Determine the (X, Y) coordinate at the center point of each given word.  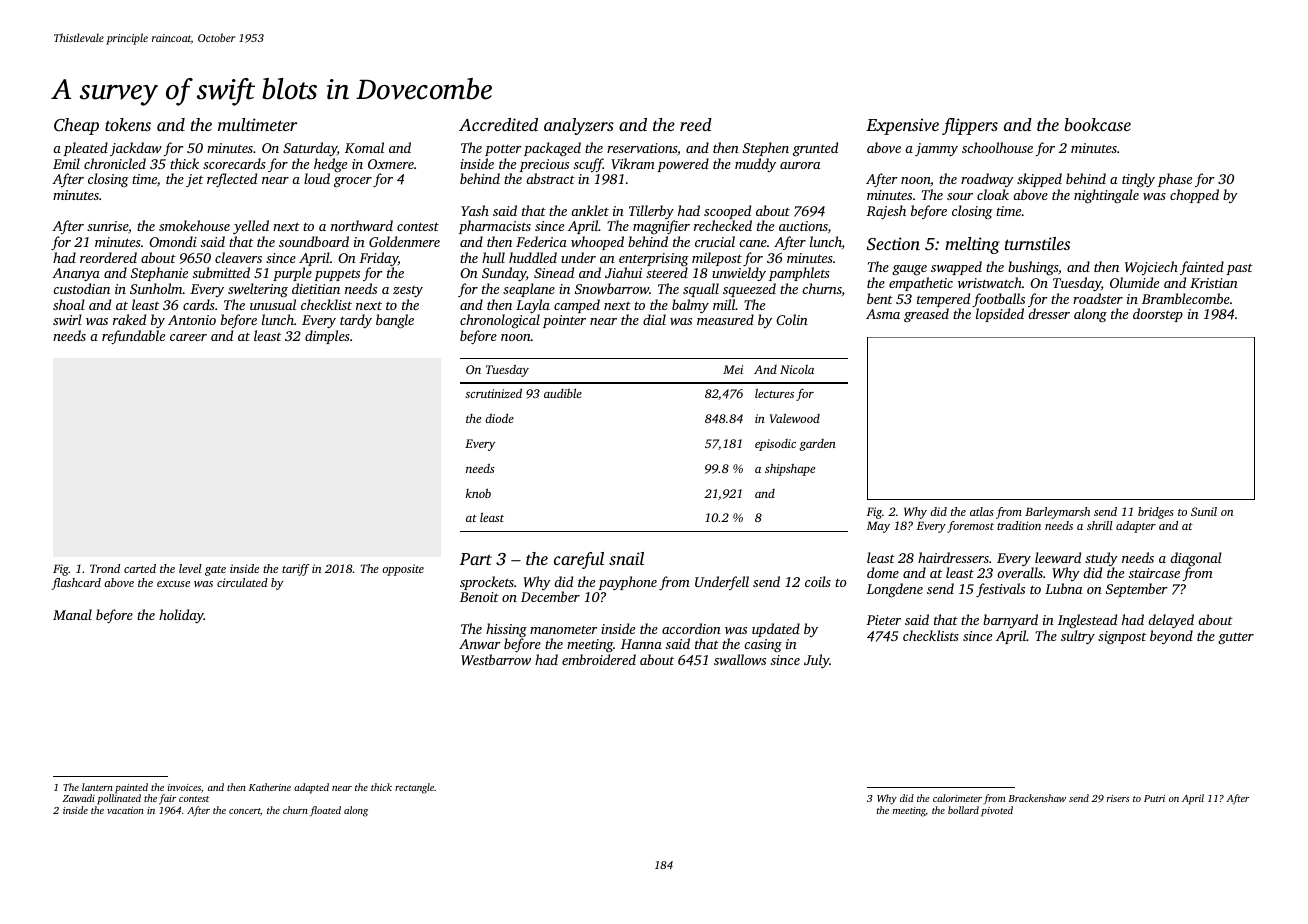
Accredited (498, 124)
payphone (627, 583)
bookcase (1097, 124)
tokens (128, 124)
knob (478, 493)
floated (325, 811)
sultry (1078, 637)
